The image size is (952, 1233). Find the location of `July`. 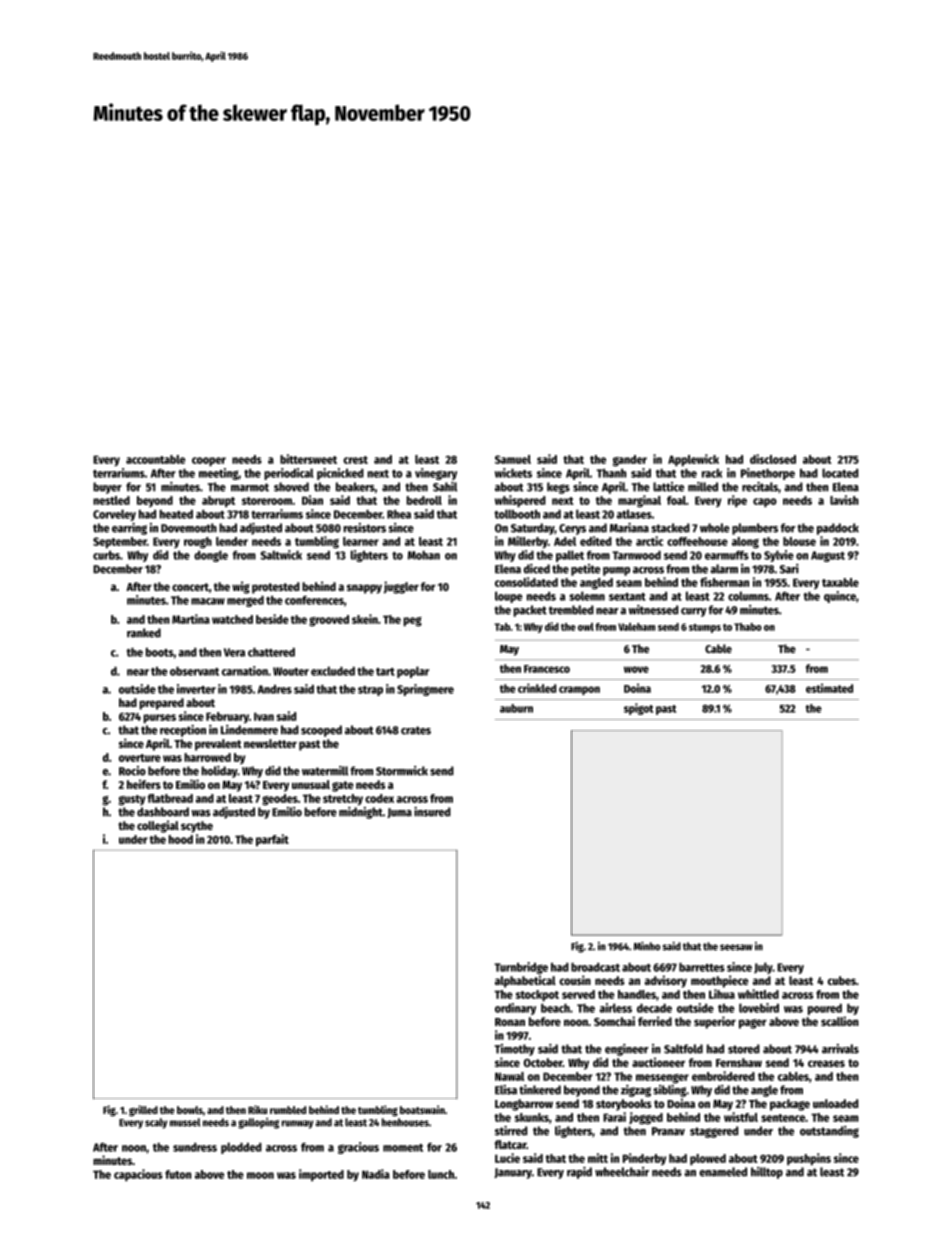

July is located at coordinates (763, 968).
